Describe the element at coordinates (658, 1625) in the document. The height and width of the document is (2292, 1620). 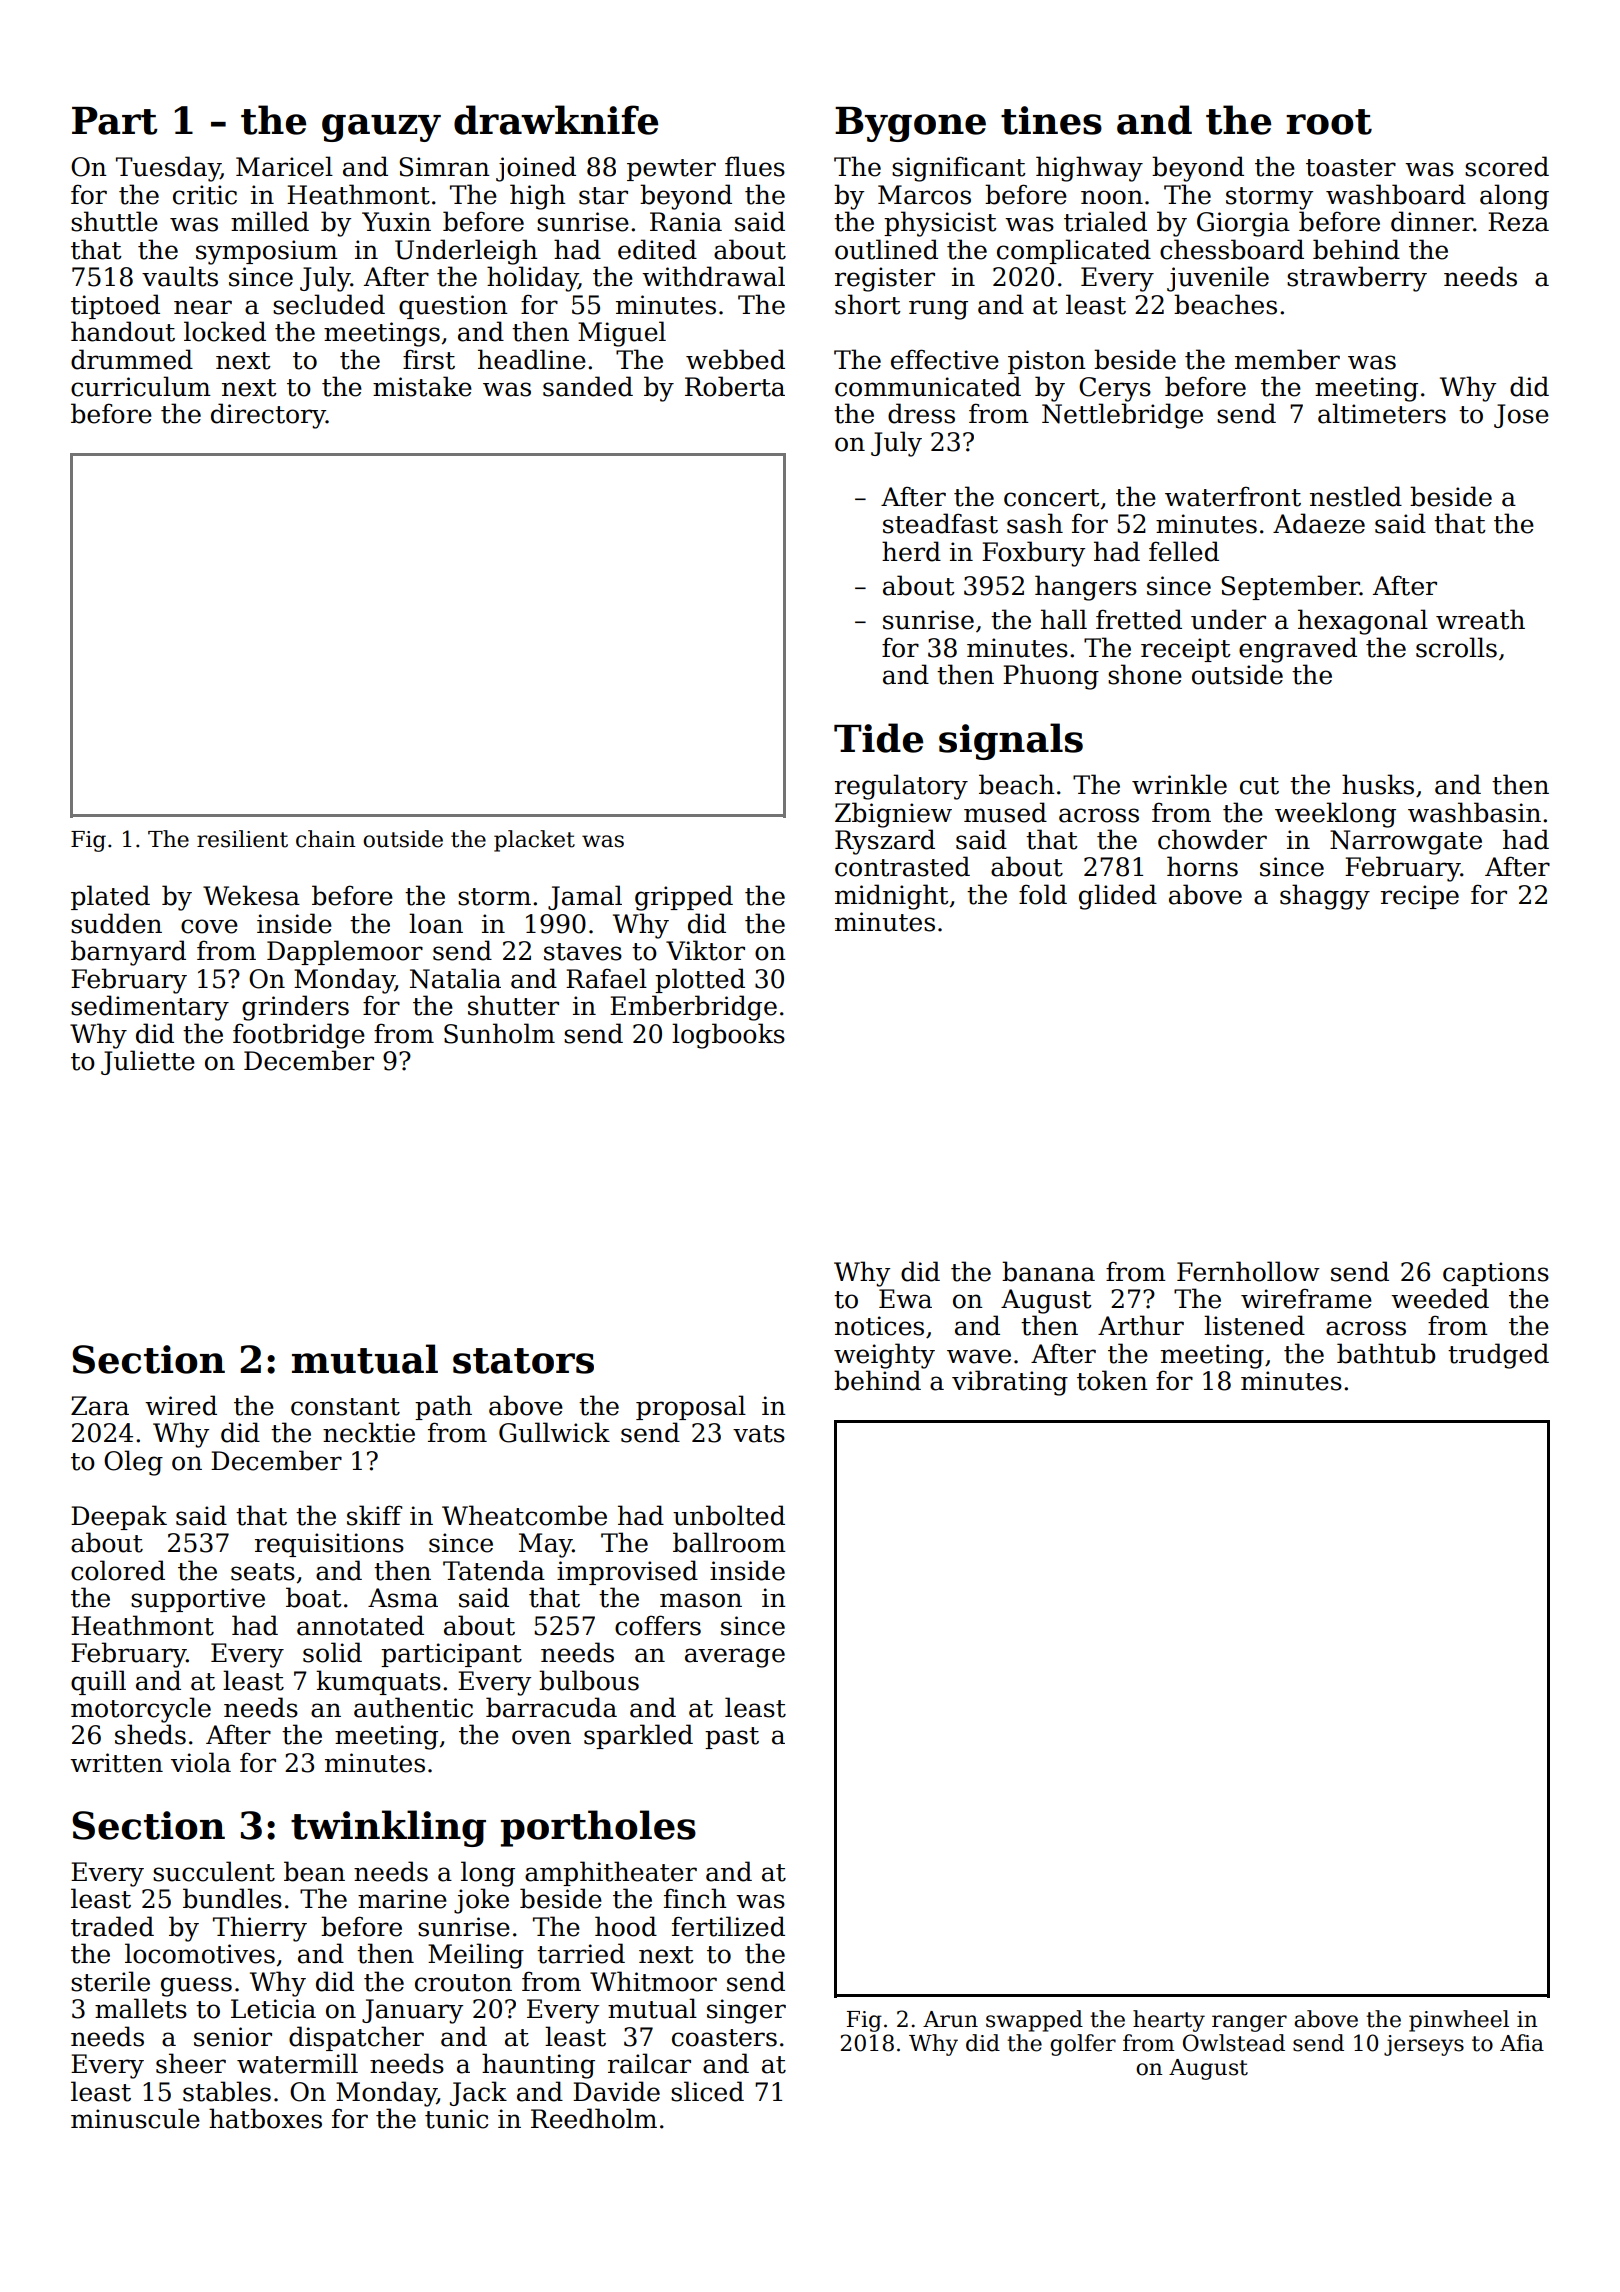
I see `coffers` at that location.
